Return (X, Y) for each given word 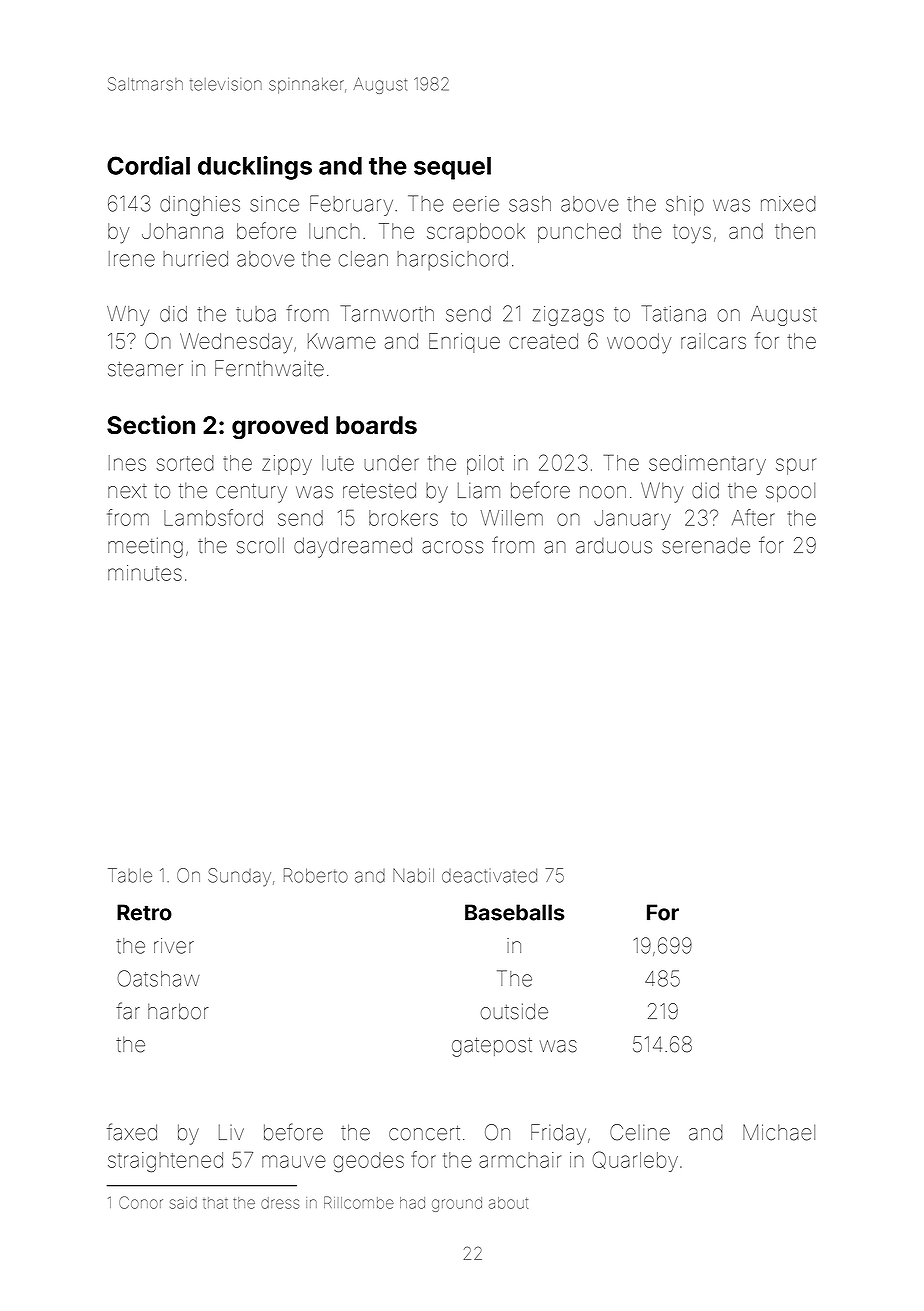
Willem (512, 518)
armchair (520, 1160)
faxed (132, 1132)
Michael (779, 1132)
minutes (145, 573)
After (753, 517)
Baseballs (515, 912)
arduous (614, 546)
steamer (145, 369)
